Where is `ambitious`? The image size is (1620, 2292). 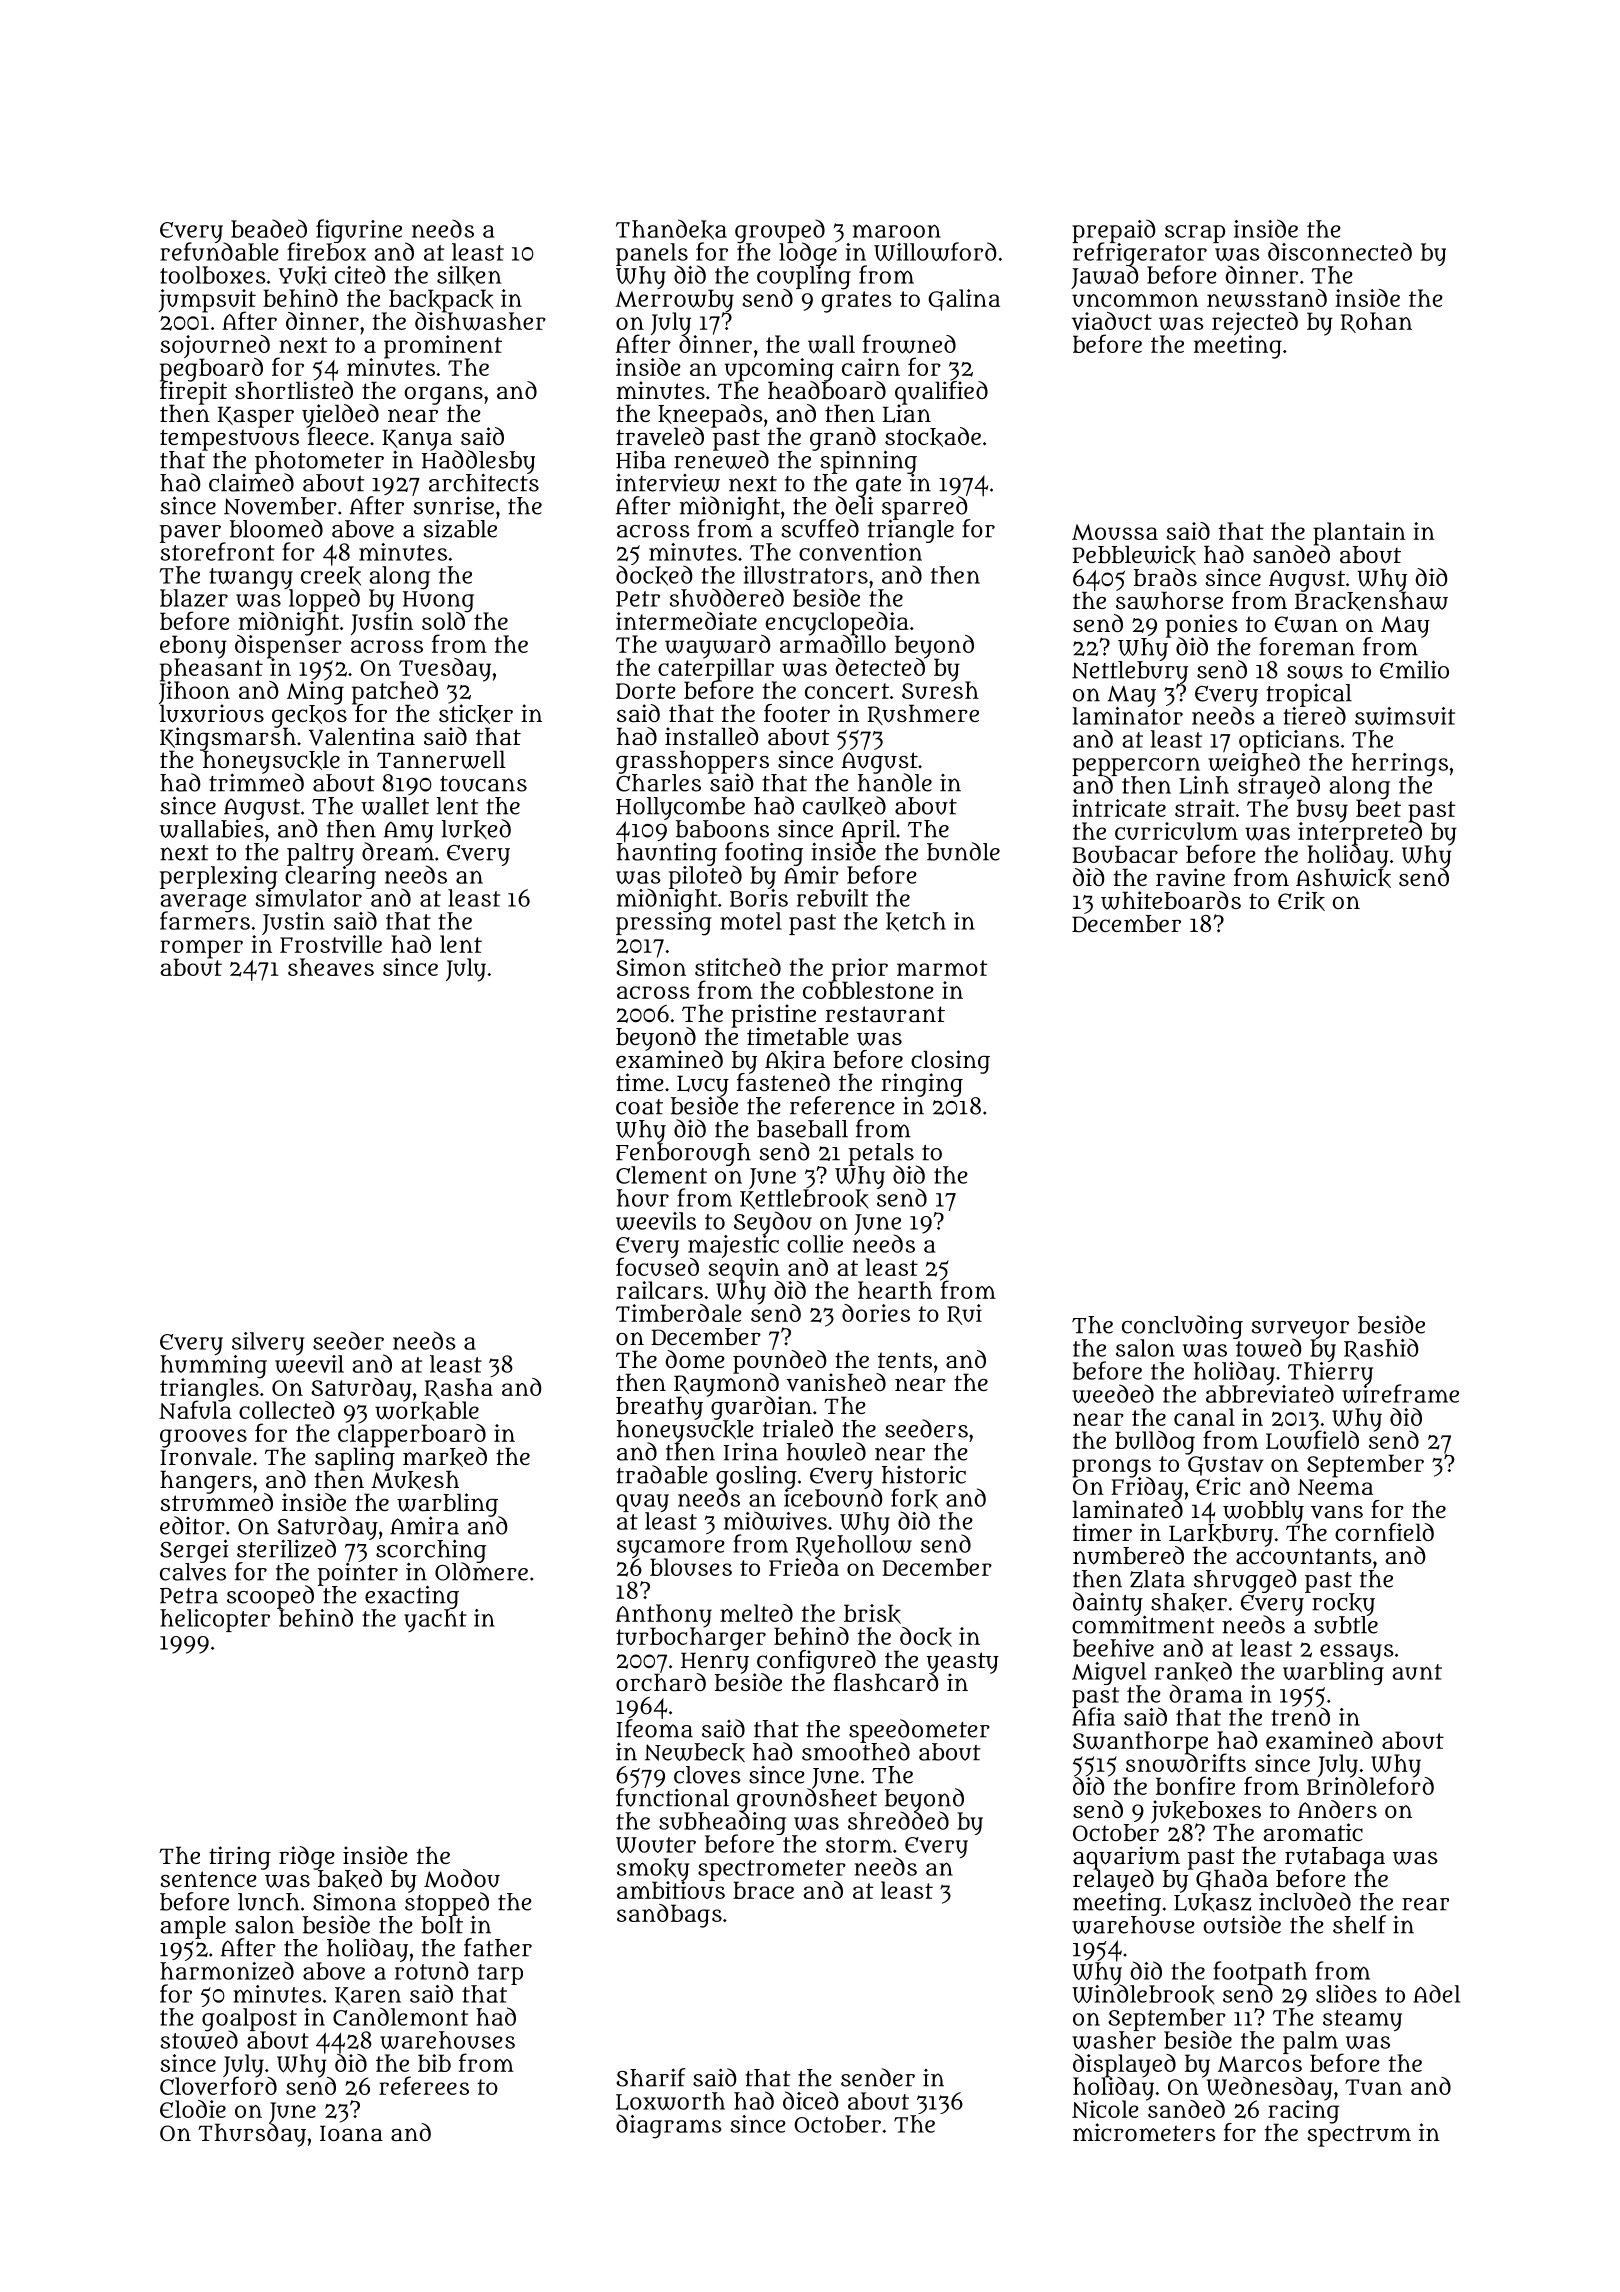
ambitious is located at coordinates (671, 1890).
